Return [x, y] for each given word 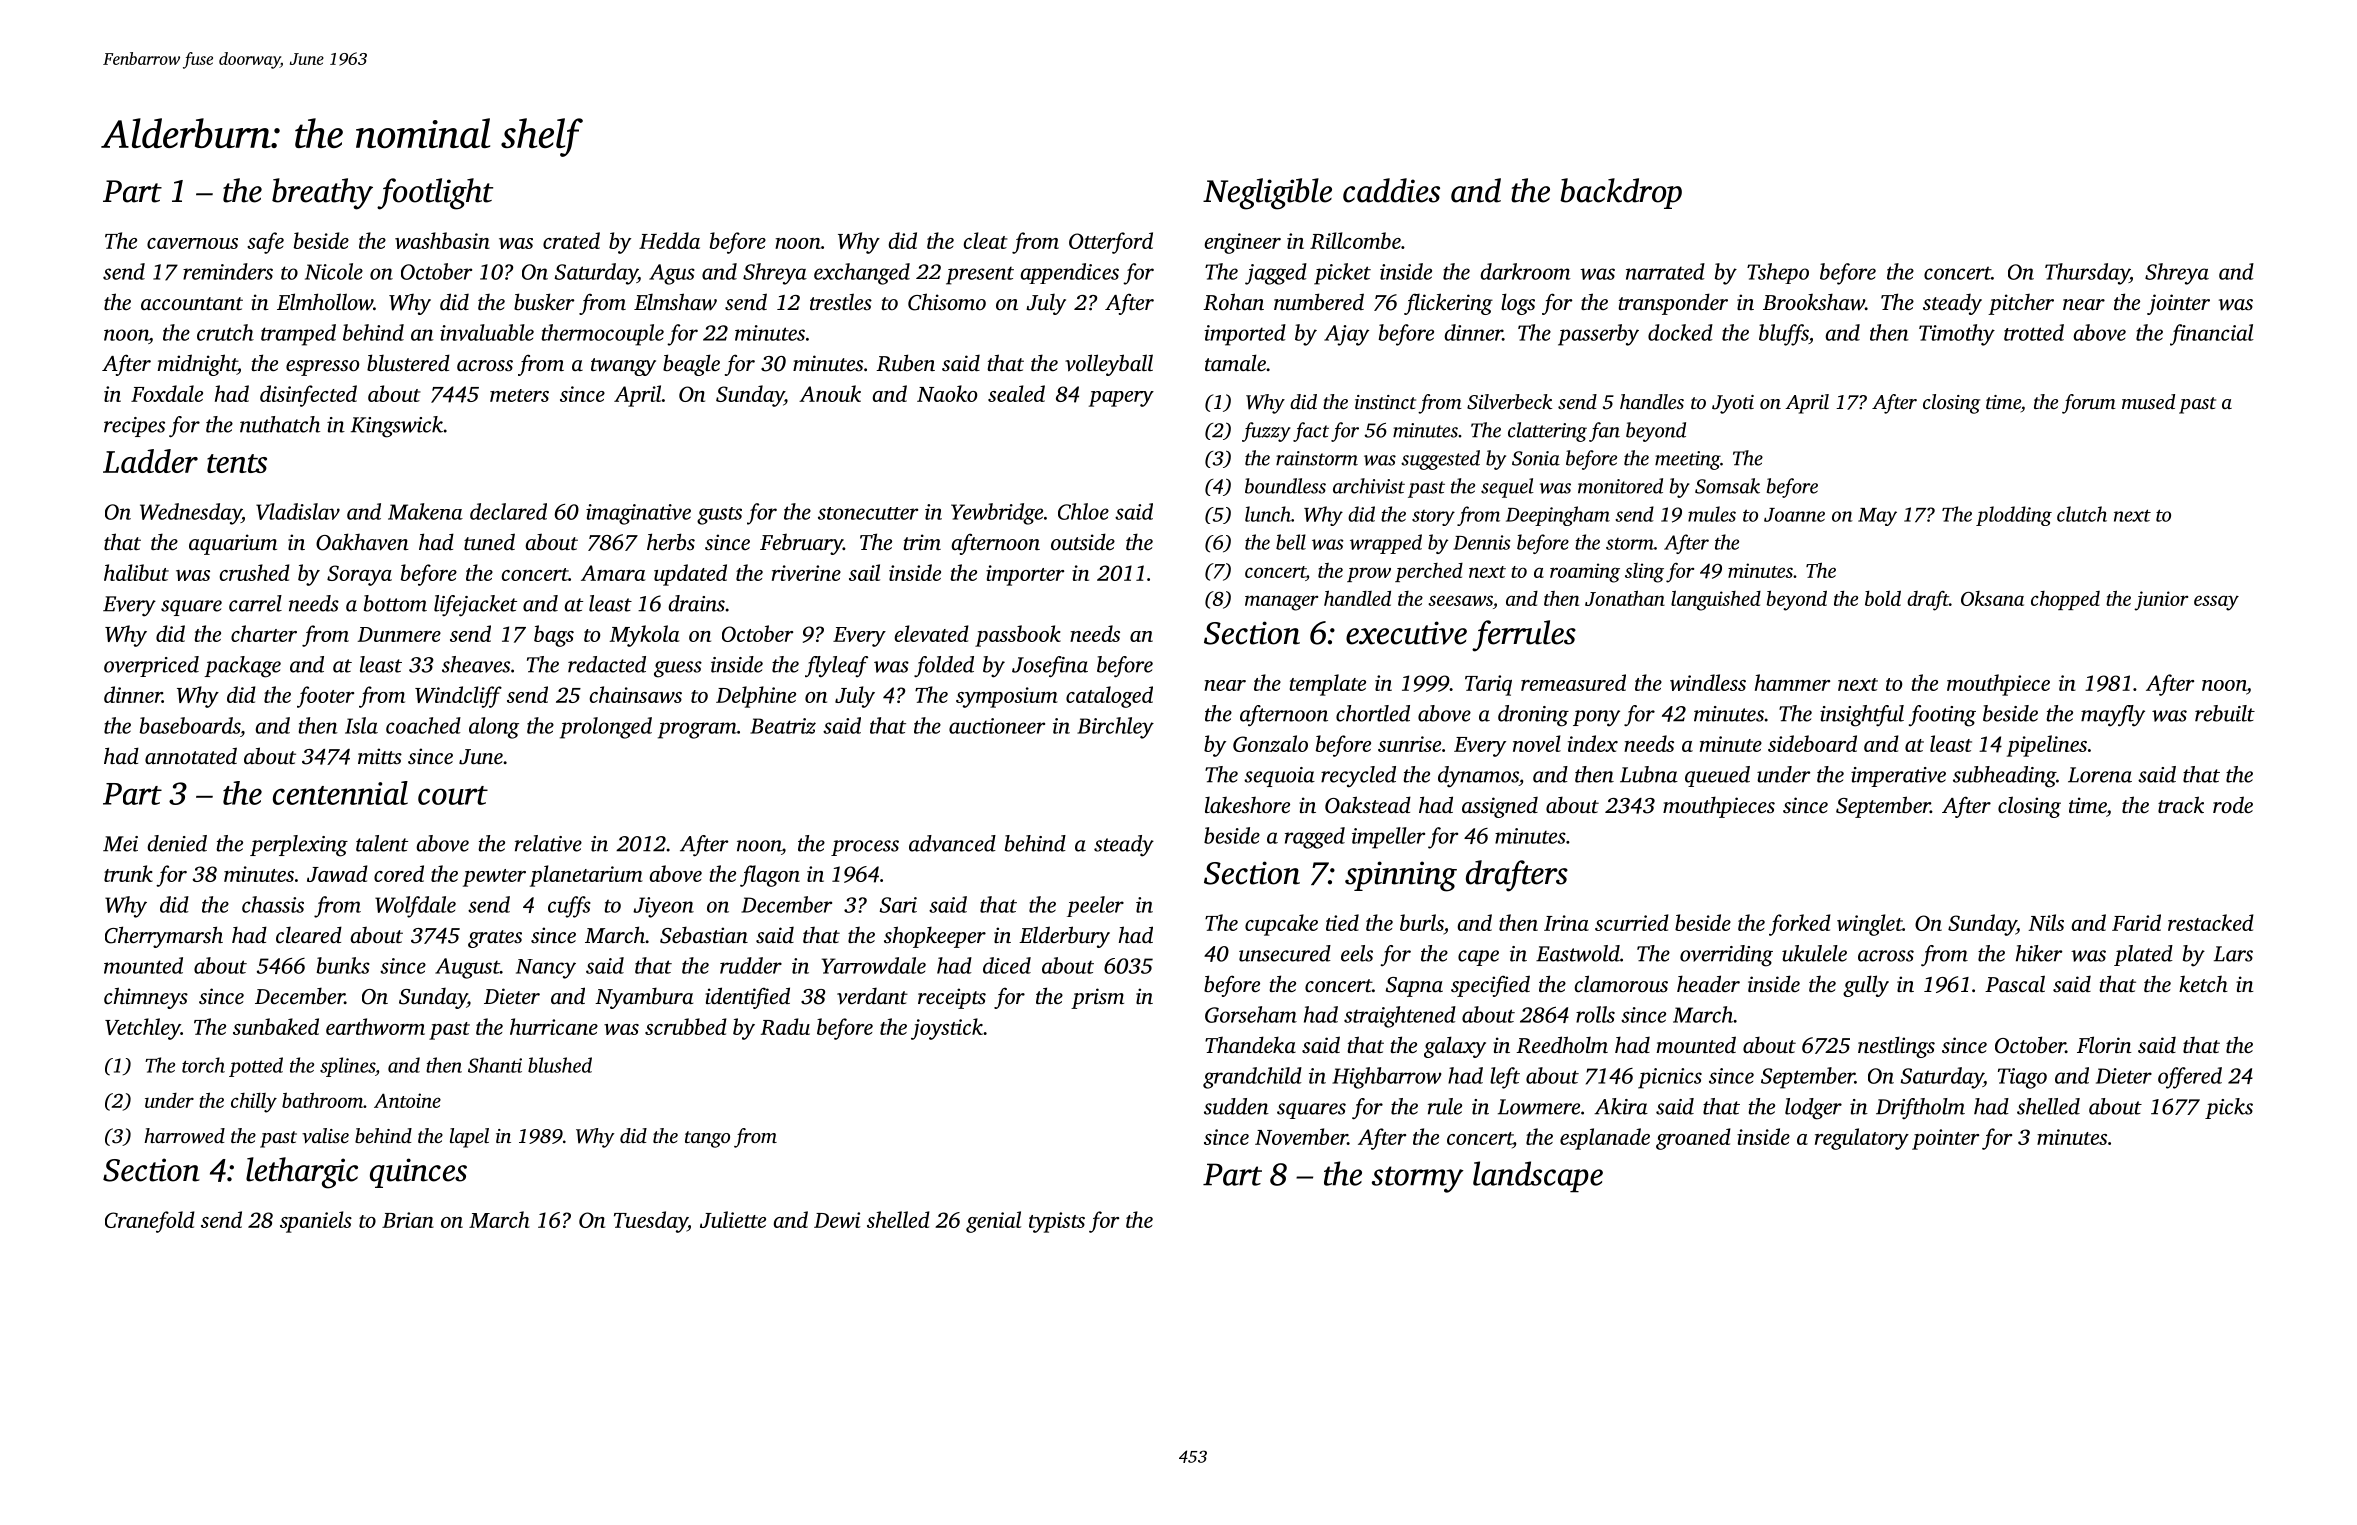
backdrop [1621, 193]
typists [1057, 1222]
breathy [322, 194]
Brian [408, 1220]
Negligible [1267, 194]
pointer [1945, 1139]
